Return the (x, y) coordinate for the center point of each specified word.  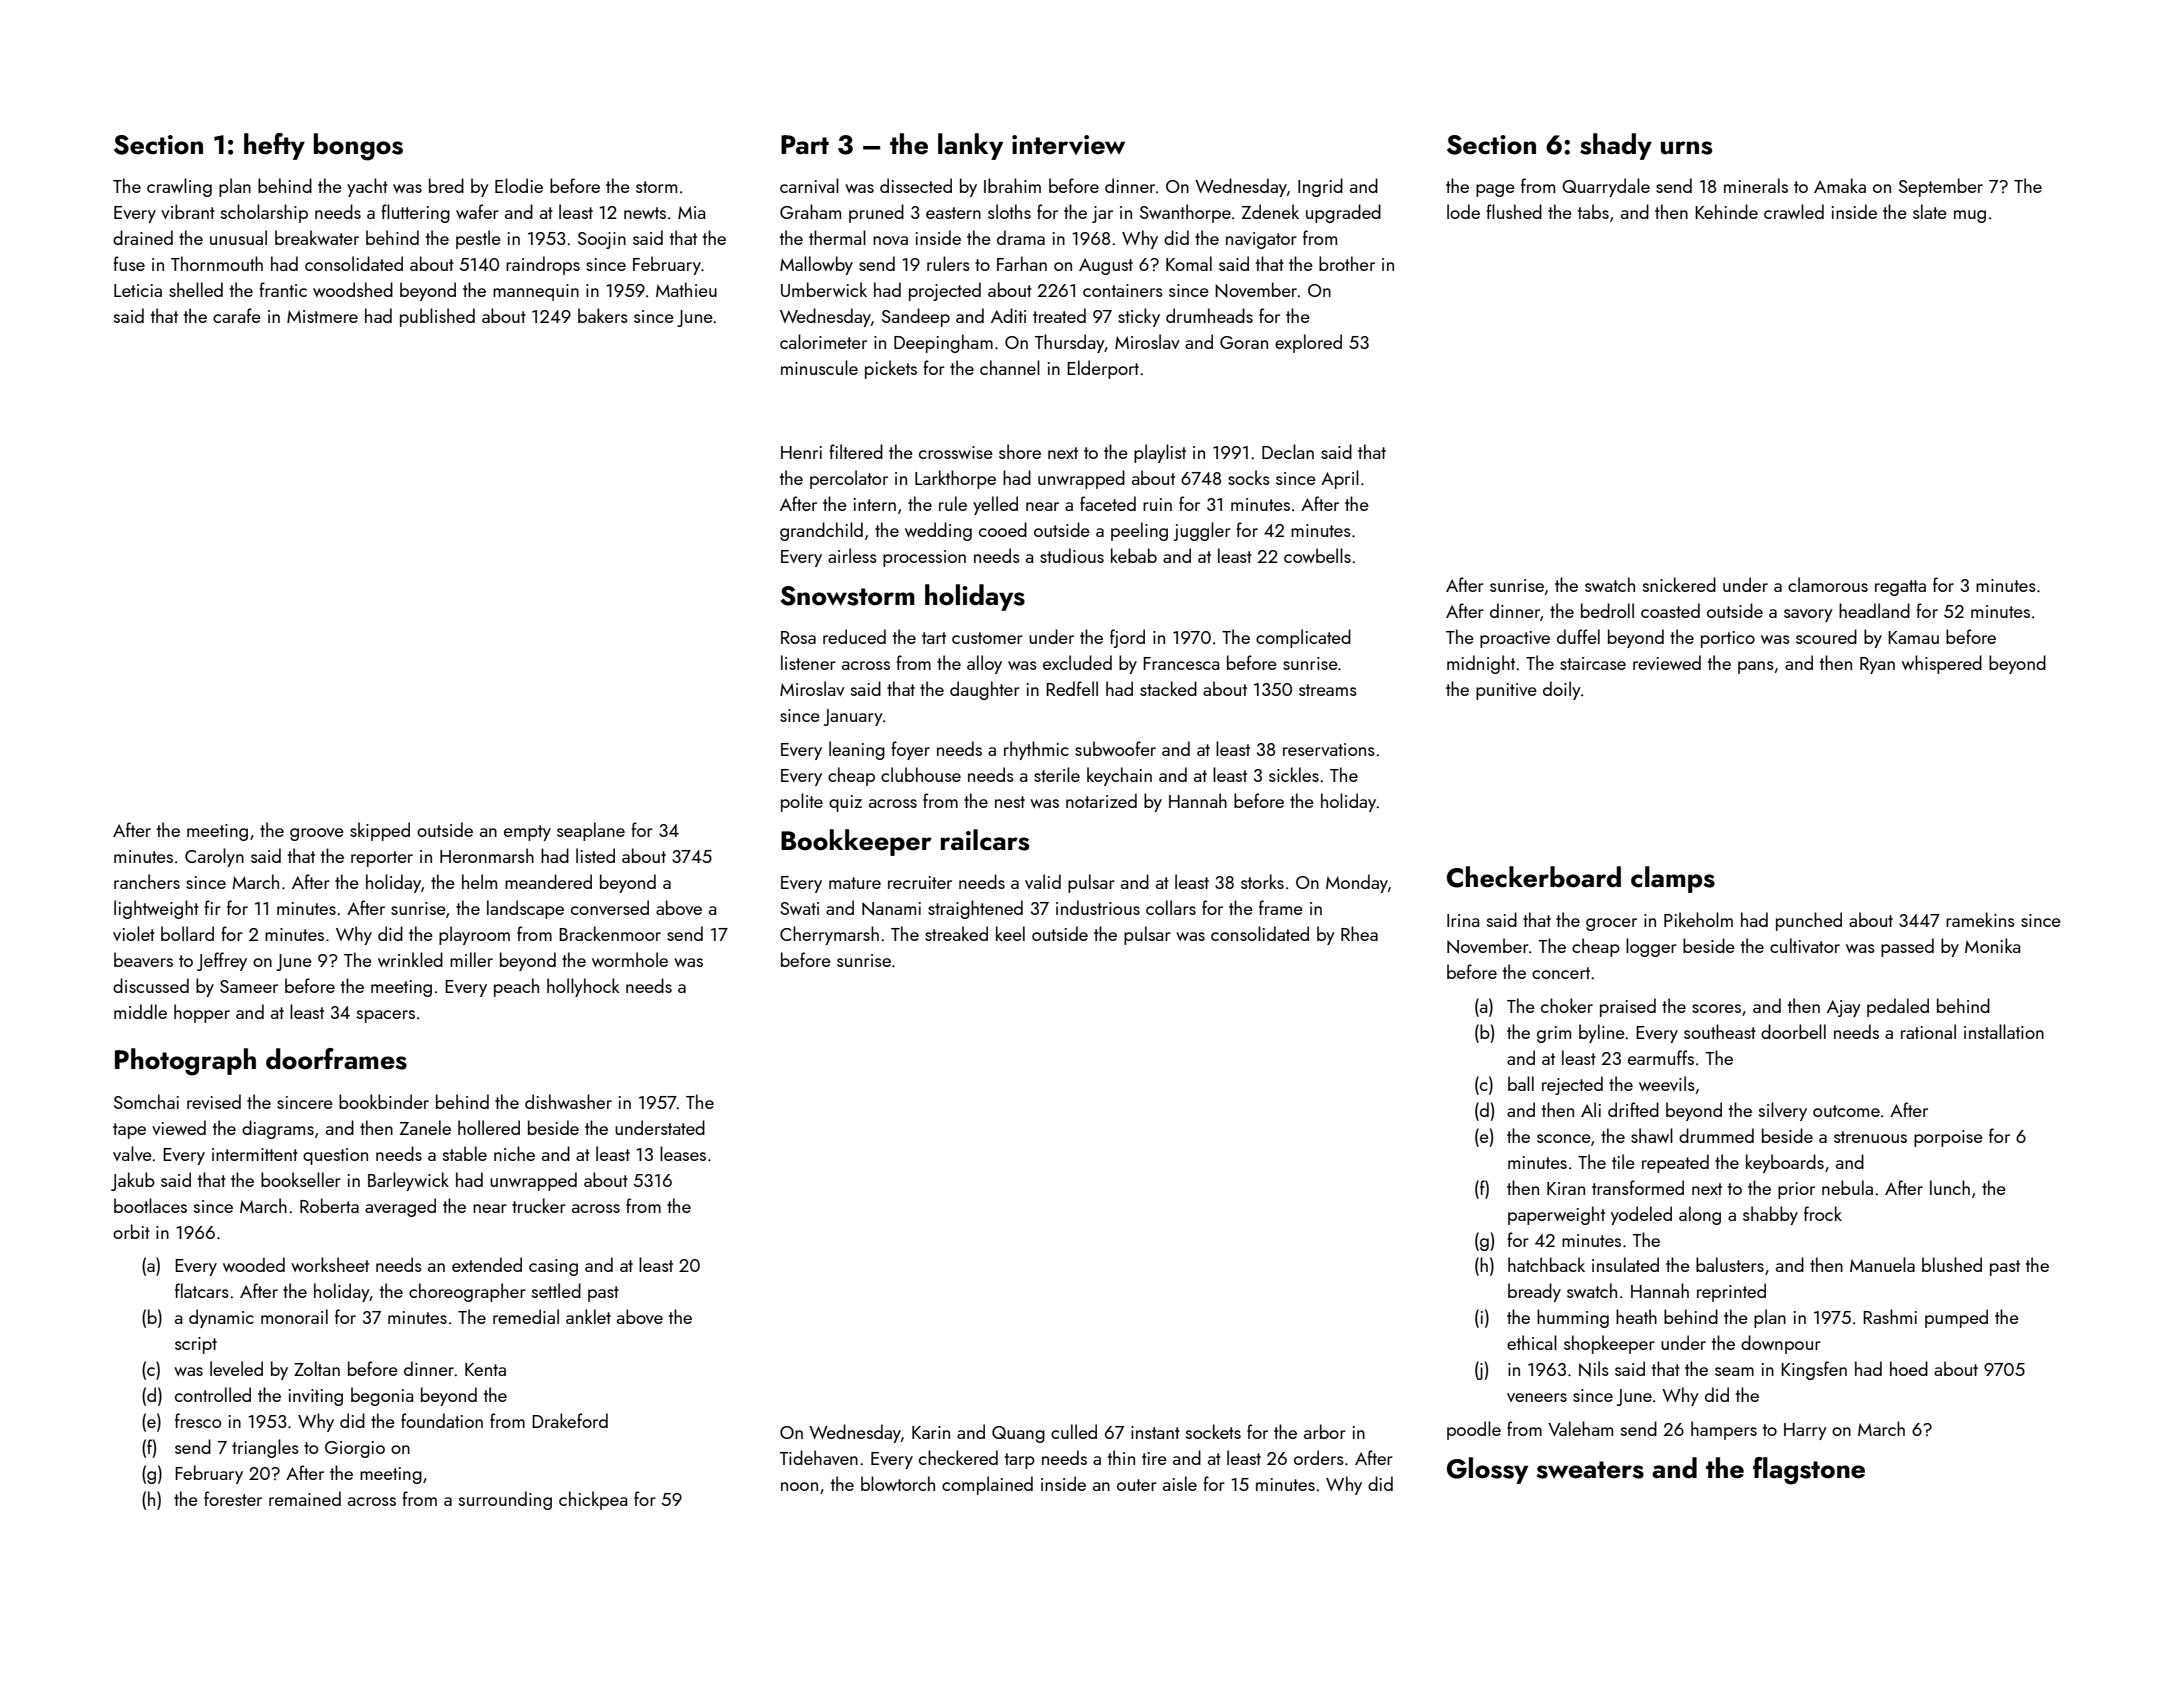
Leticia (138, 290)
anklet (588, 1316)
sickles (1294, 774)
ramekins (1980, 919)
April (1340, 479)
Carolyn (214, 857)
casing (553, 1267)
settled (556, 1290)
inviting (316, 1397)
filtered (856, 451)
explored (1308, 343)
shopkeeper (1609, 1344)
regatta (1900, 588)
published (437, 317)
